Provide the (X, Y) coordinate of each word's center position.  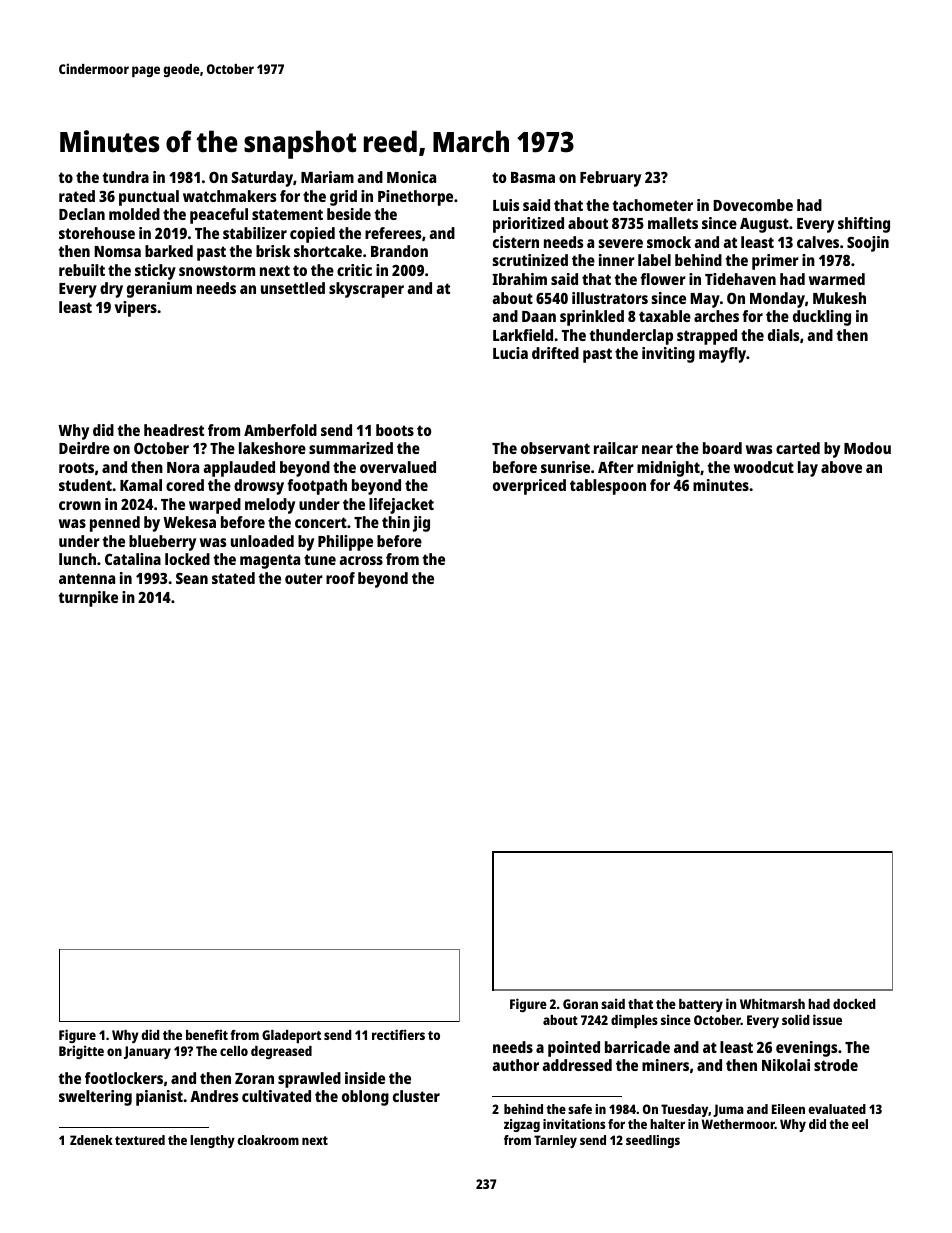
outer (304, 578)
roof (340, 578)
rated (77, 196)
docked (854, 1004)
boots (395, 430)
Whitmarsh (772, 1003)
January (147, 1052)
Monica (411, 177)
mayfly (722, 355)
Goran (580, 1004)
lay (808, 469)
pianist (159, 1098)
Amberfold (280, 430)
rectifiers (398, 1034)
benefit (207, 1034)
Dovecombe (753, 205)
